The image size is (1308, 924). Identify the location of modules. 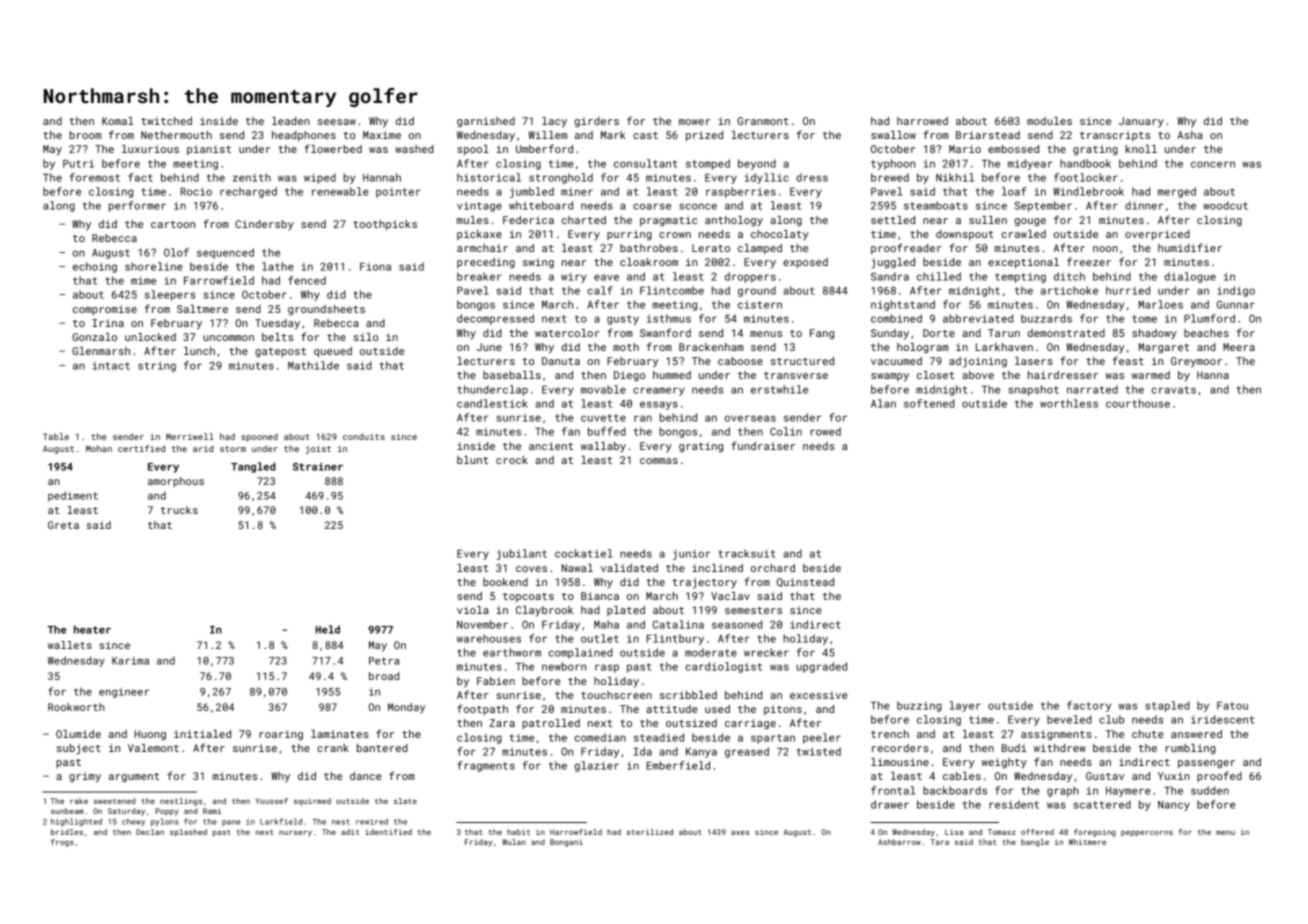
(1049, 121).
